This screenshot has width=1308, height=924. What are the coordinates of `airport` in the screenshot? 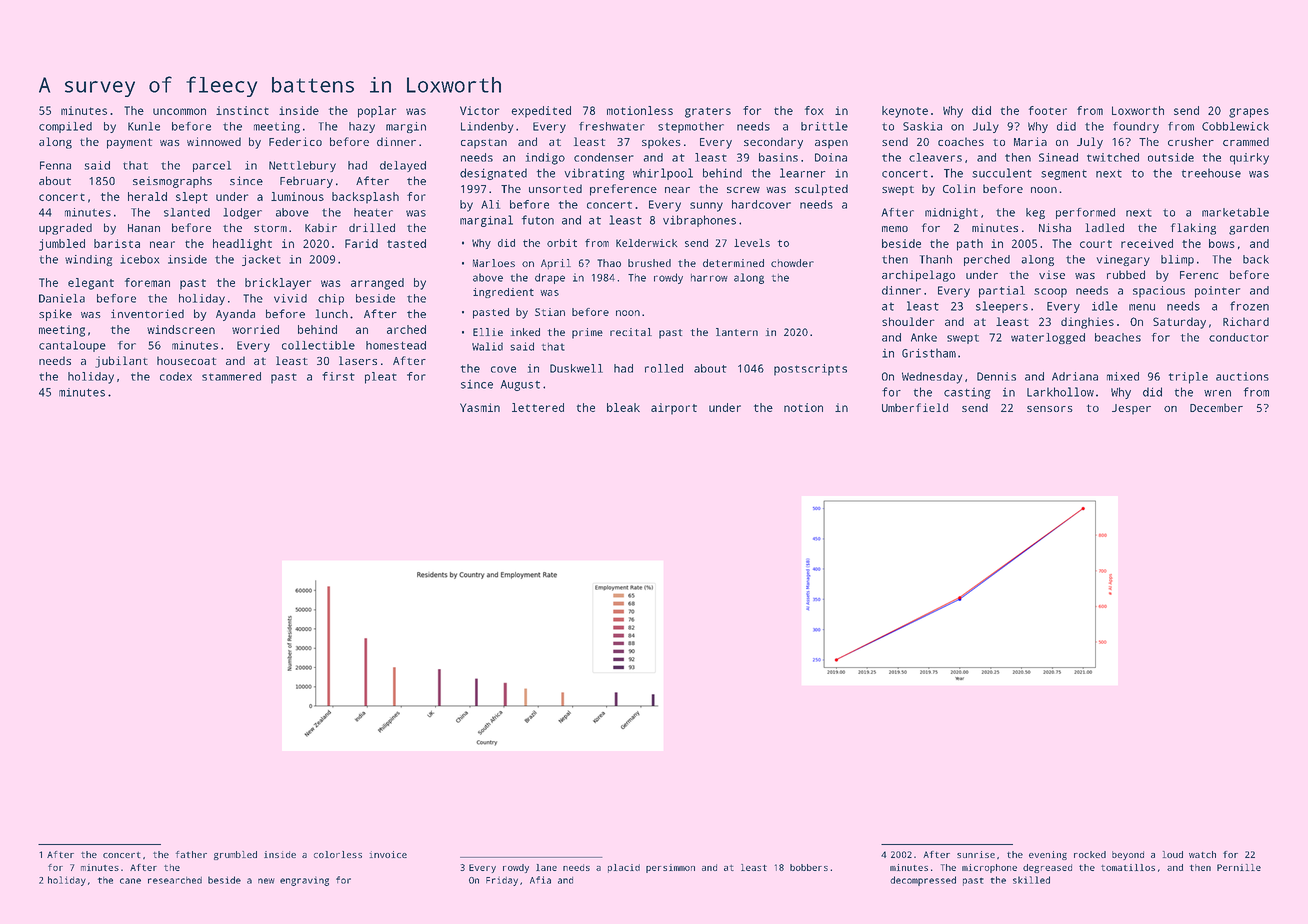 It's located at (674, 409).
